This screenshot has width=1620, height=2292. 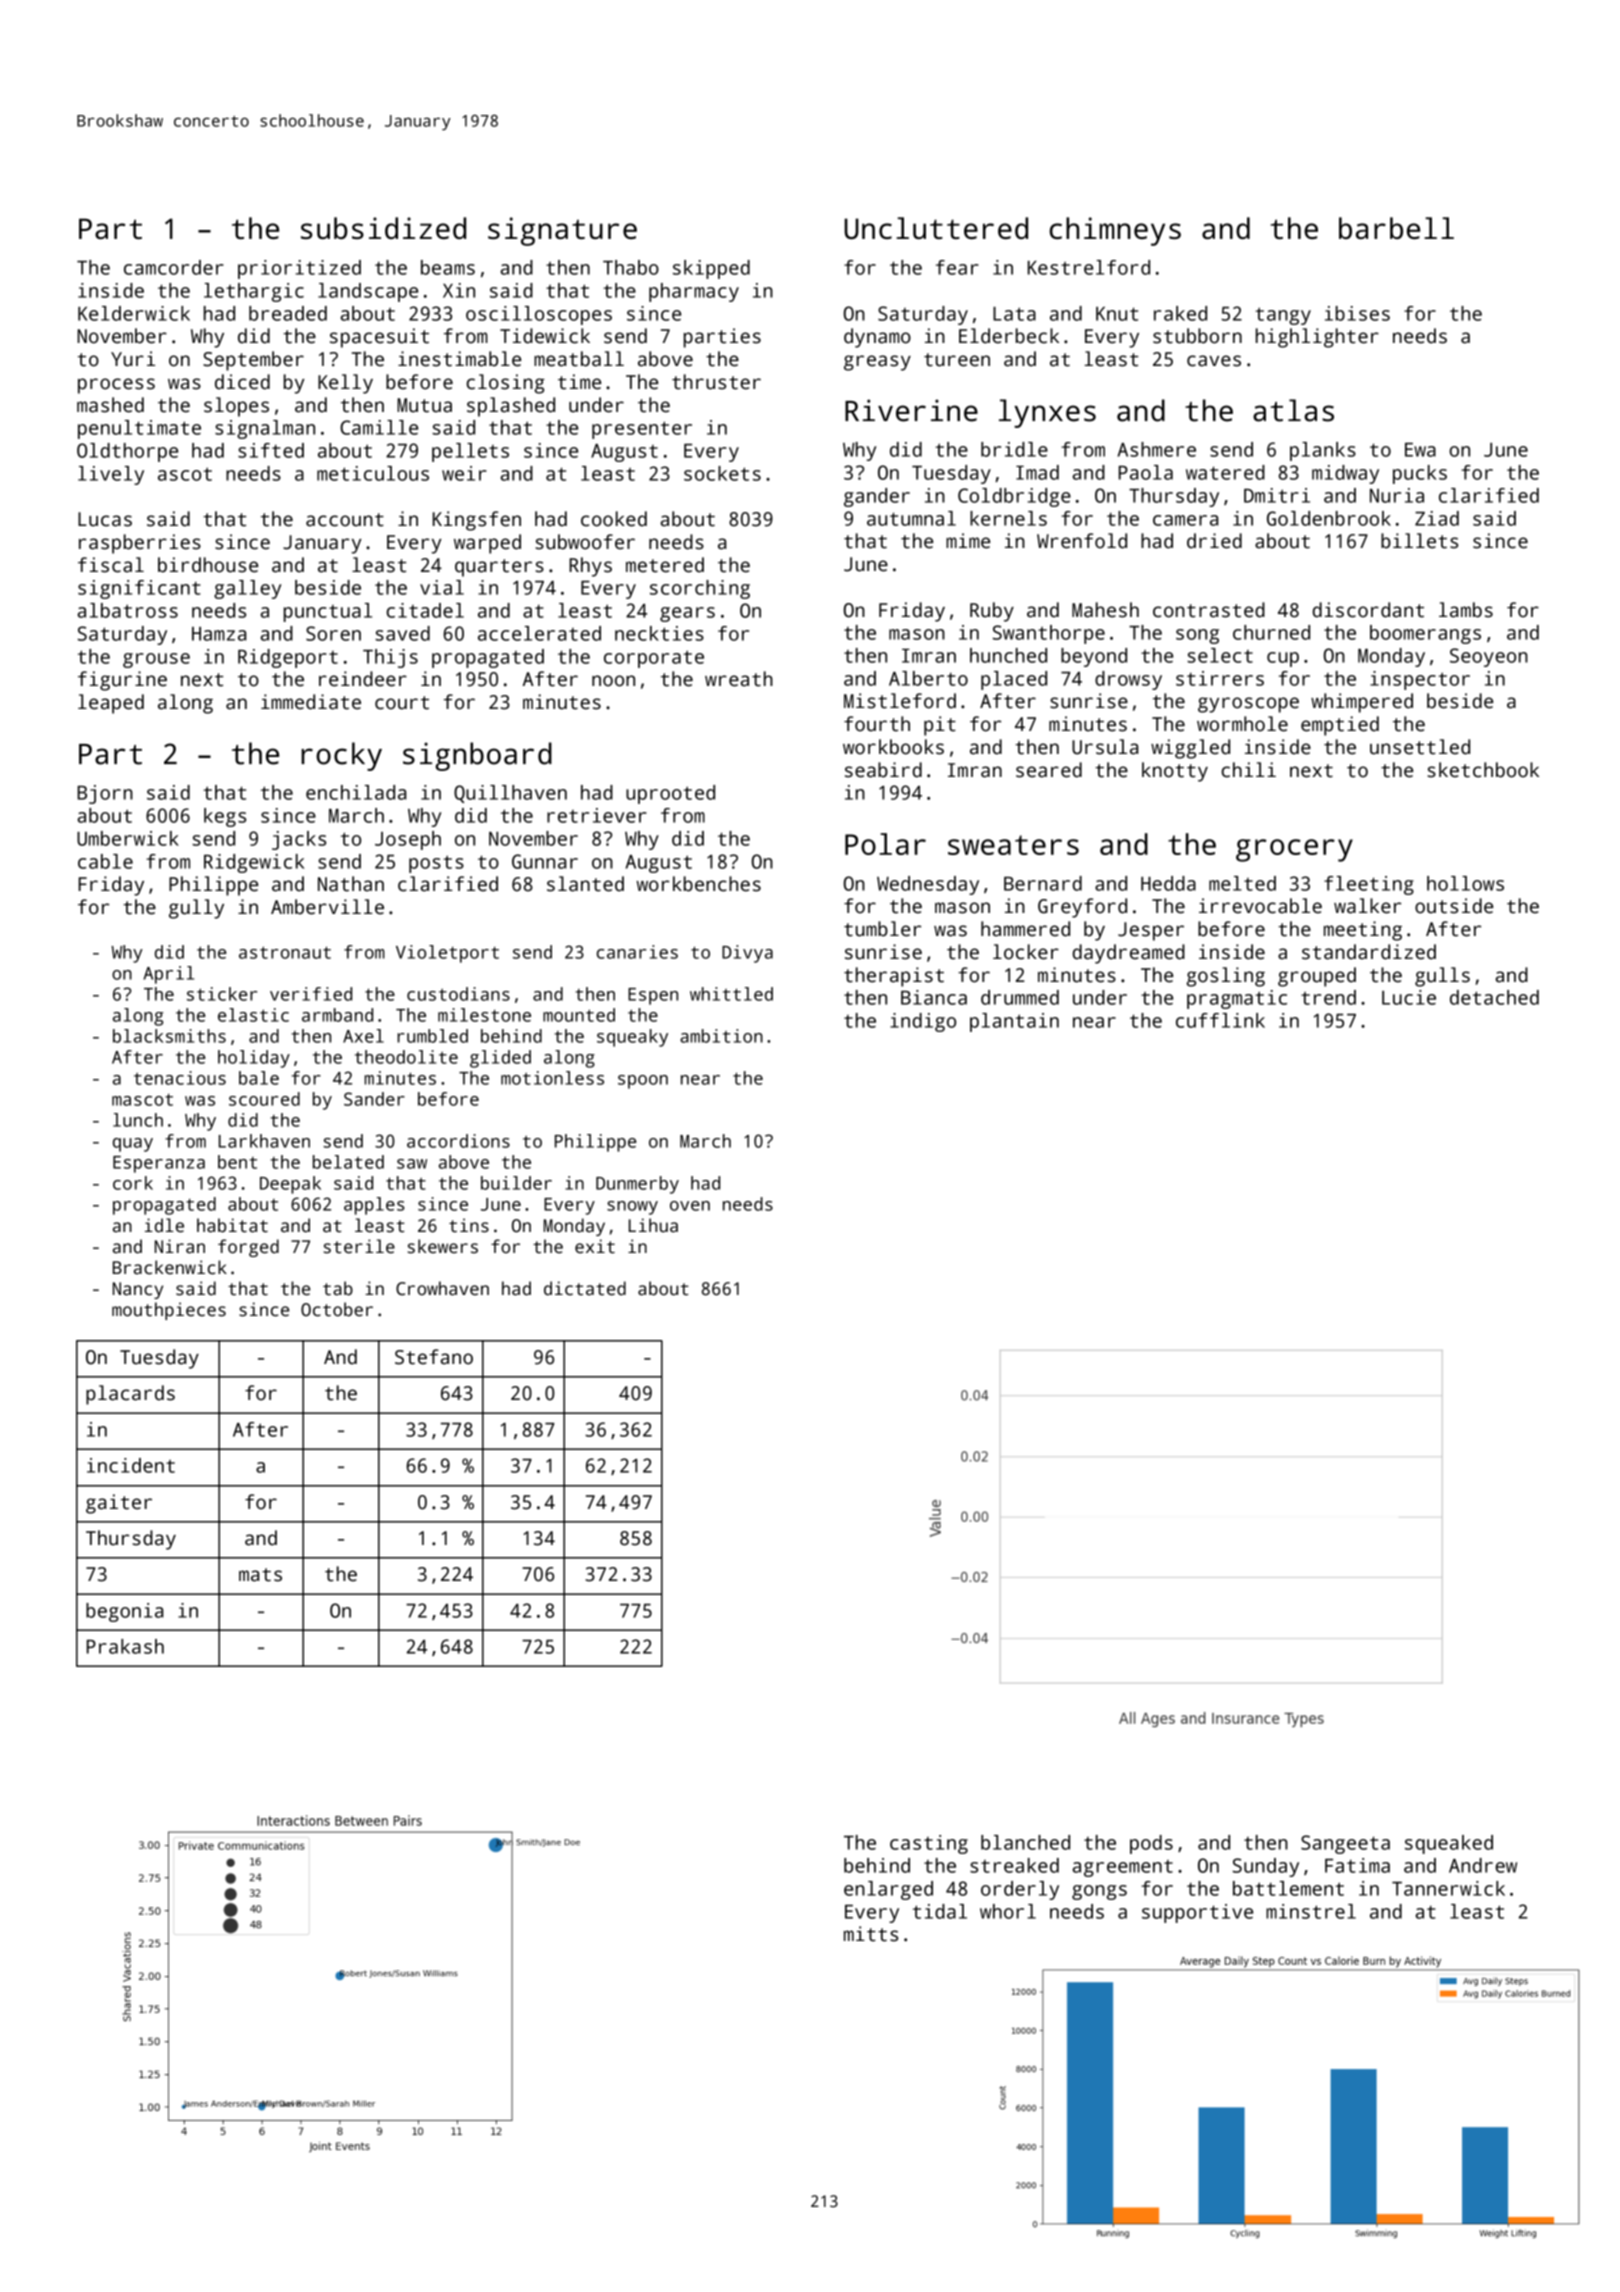 I want to click on Ruby, so click(x=992, y=612).
